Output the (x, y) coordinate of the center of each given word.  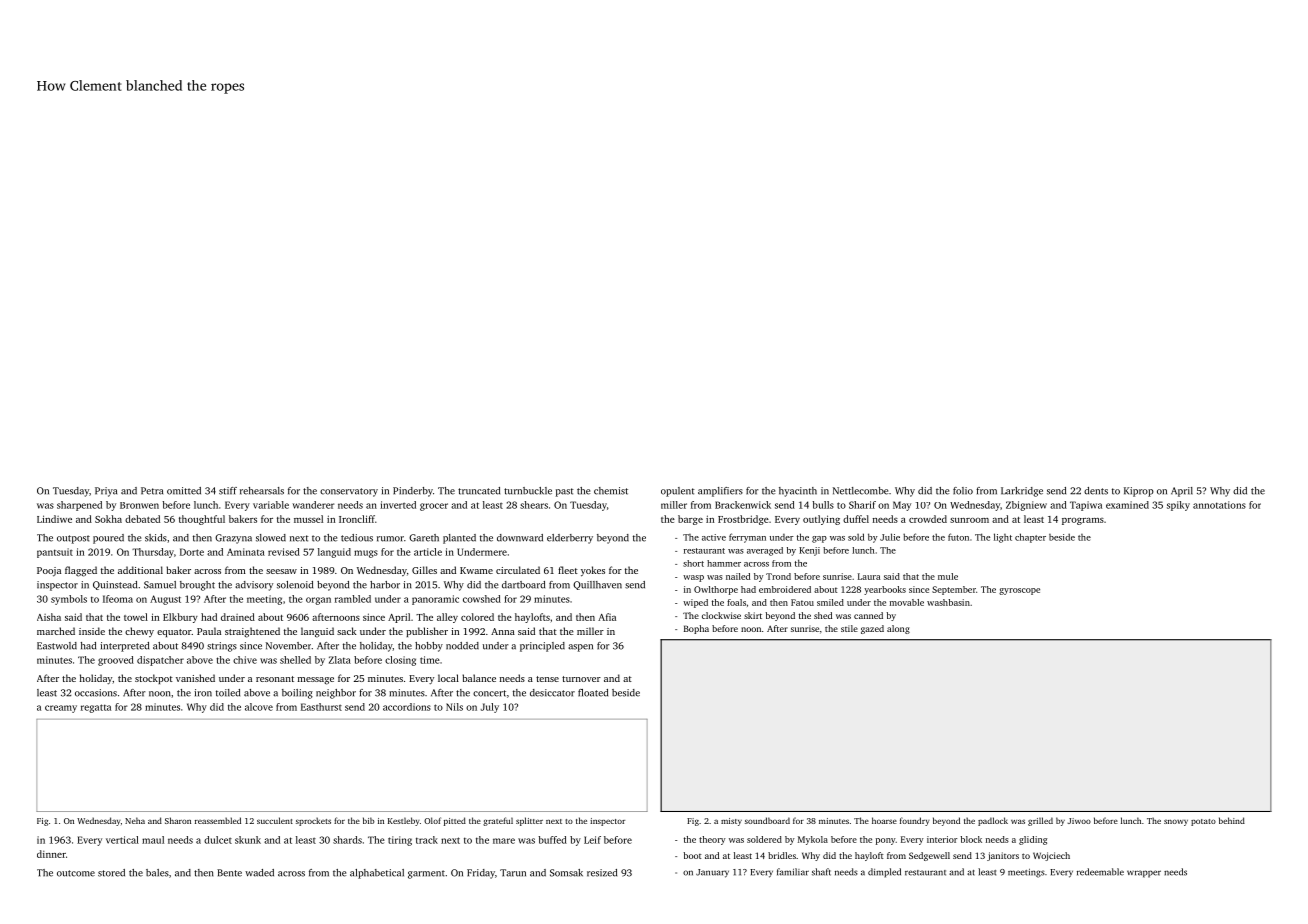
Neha (135, 820)
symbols (69, 600)
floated (593, 693)
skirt (753, 615)
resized (602, 873)
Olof (432, 820)
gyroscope (1019, 591)
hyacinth (798, 492)
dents (1096, 491)
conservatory (349, 492)
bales (157, 873)
